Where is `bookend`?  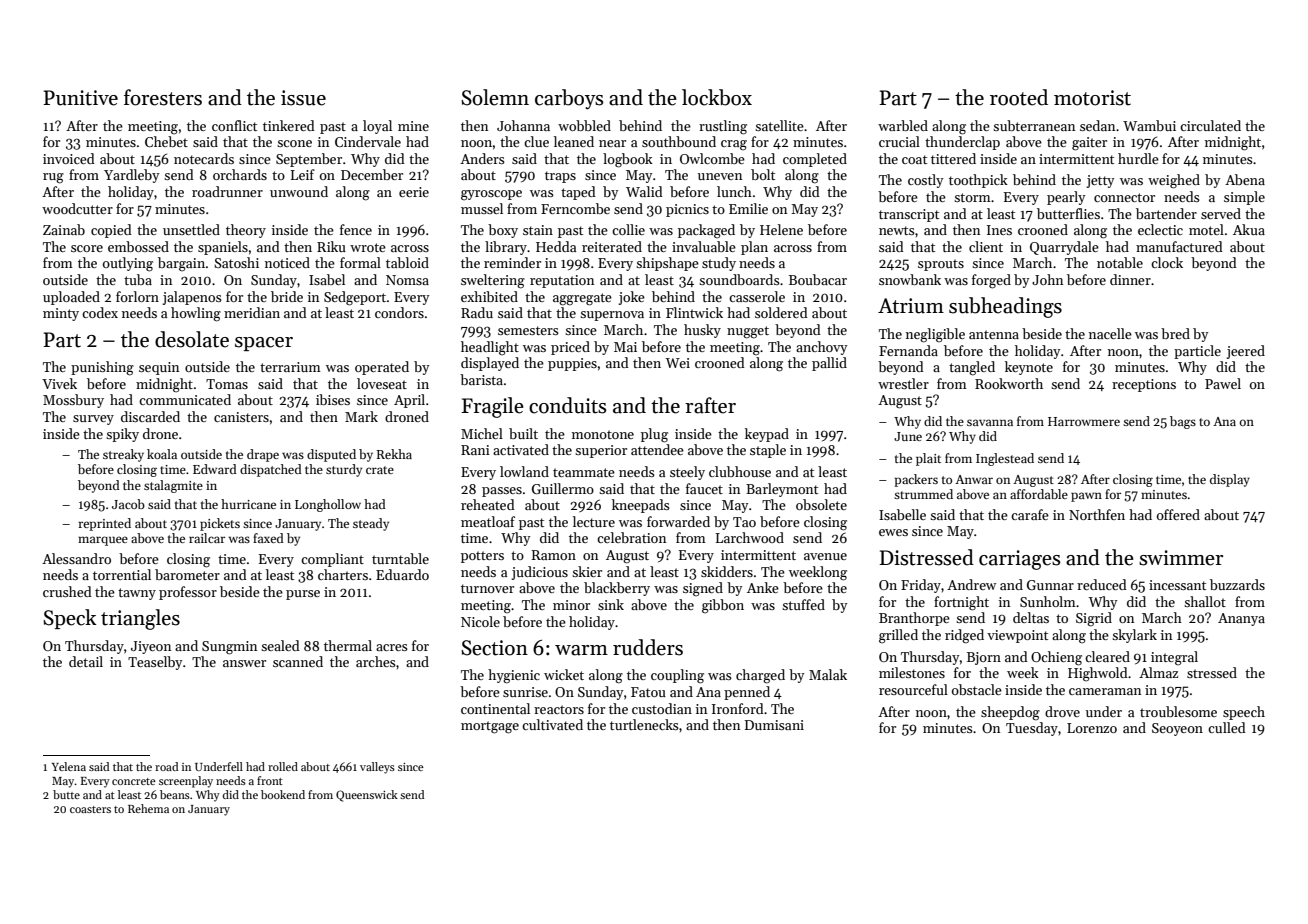 bookend is located at coordinates (283, 794).
